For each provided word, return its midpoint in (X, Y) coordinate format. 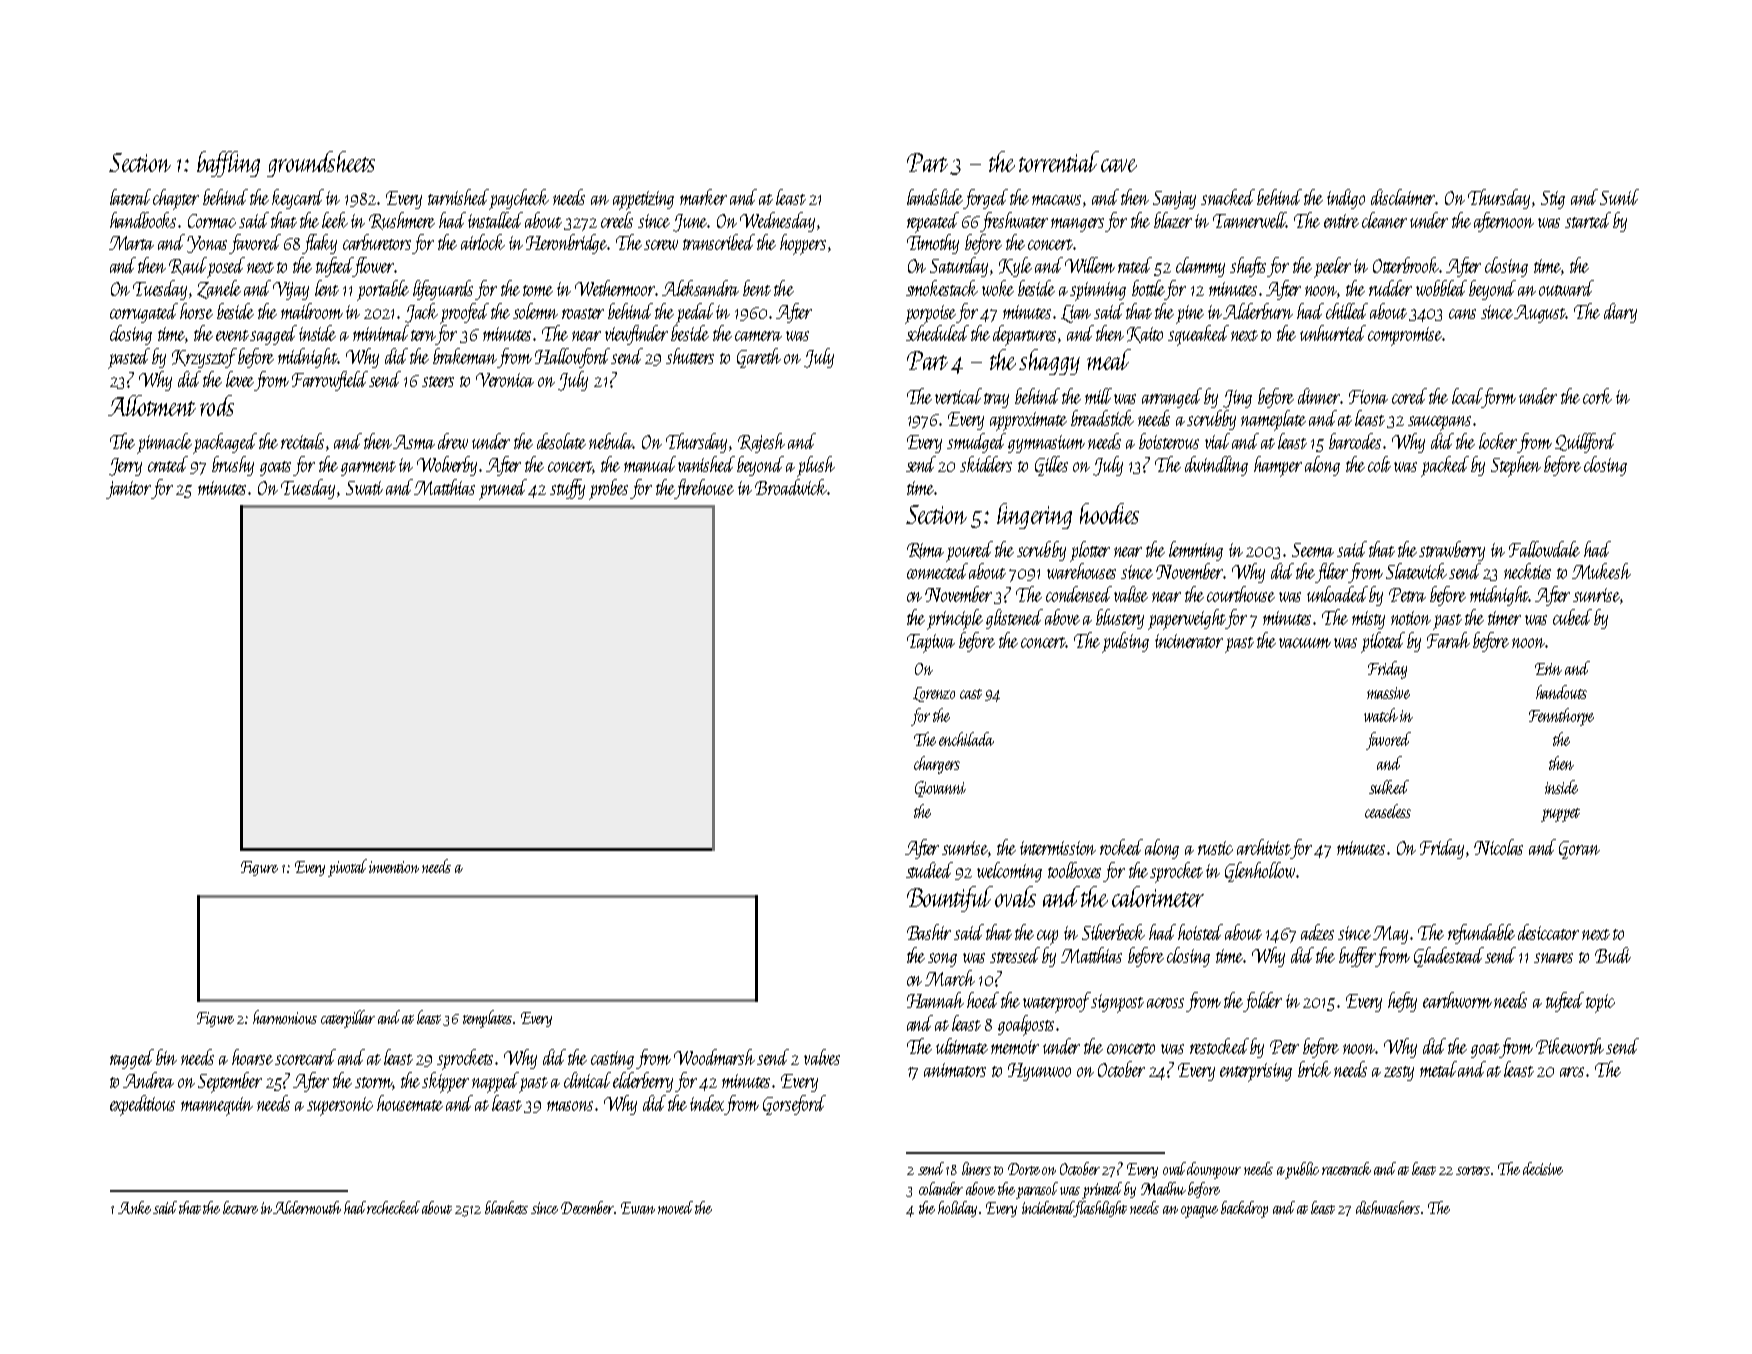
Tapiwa (931, 643)
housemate (410, 1103)
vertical (958, 396)
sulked (1389, 787)
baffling (228, 164)
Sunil (1619, 197)
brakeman (465, 356)
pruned (504, 489)
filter (1332, 573)
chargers (937, 765)
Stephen (1516, 466)
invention (394, 867)
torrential (1059, 161)
